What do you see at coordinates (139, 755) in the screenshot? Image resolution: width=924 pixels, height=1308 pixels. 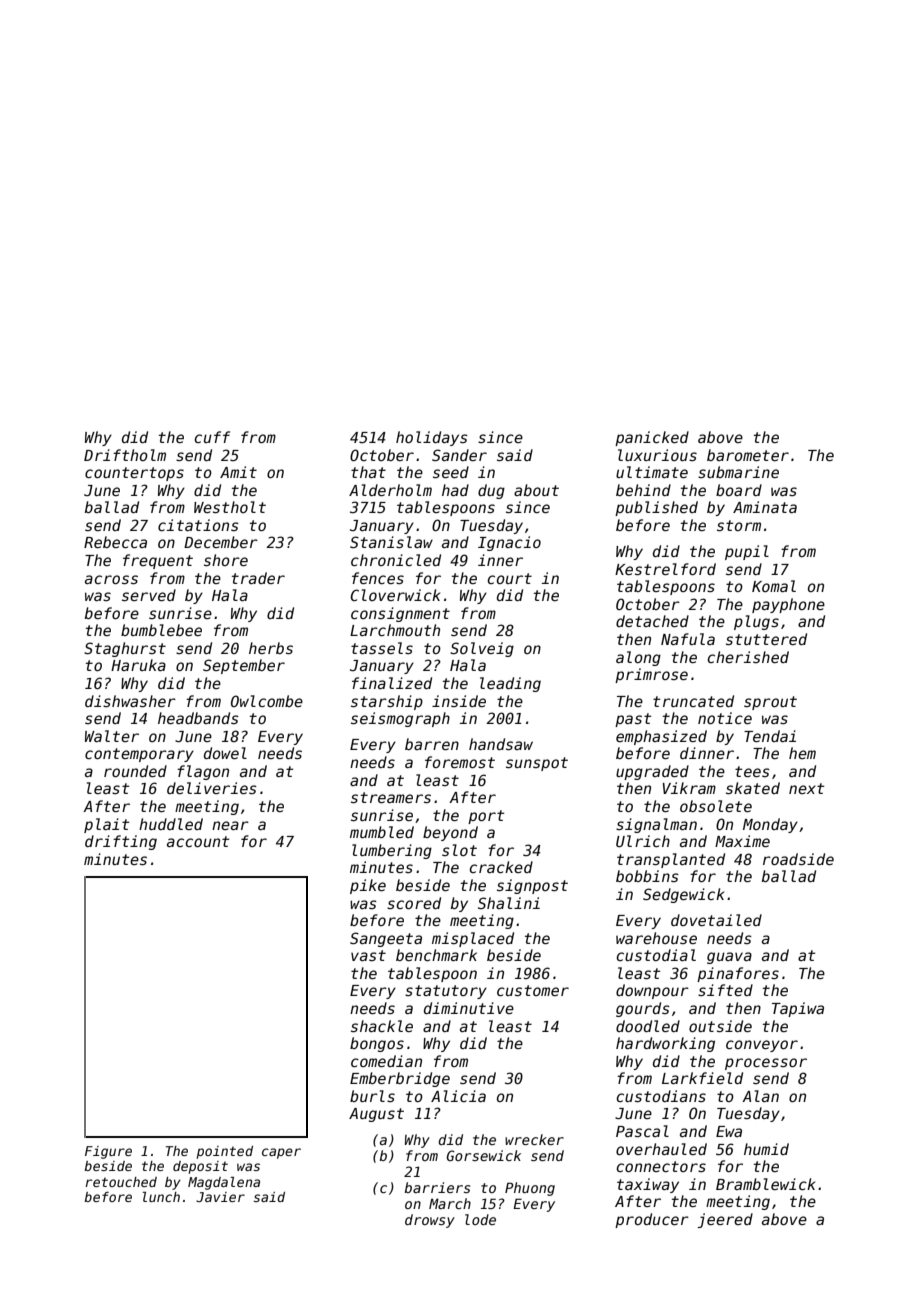 I see `contemporary` at bounding box center [139, 755].
